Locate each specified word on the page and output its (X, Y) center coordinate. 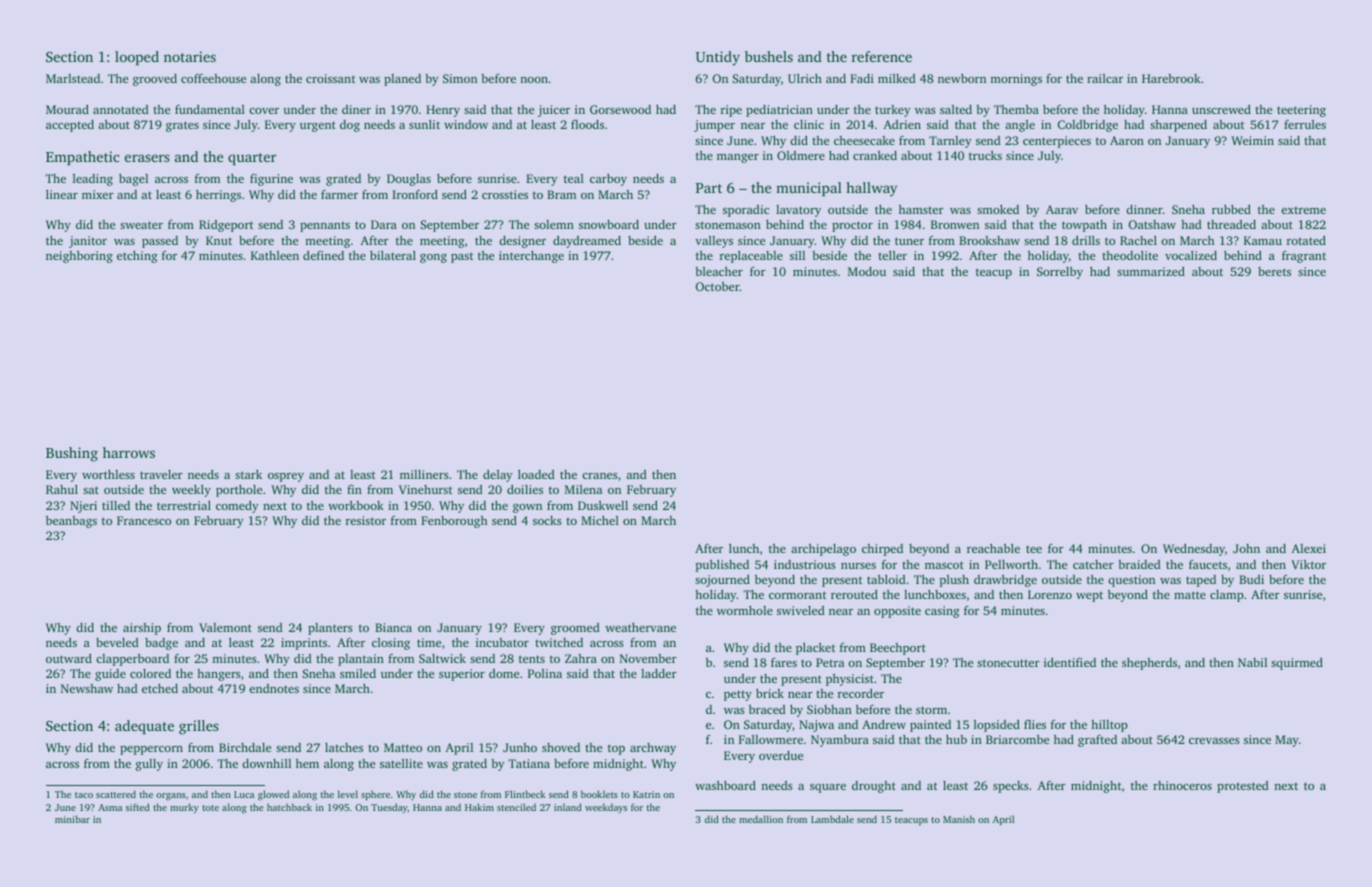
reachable (993, 548)
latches (344, 747)
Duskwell (603, 505)
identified (1070, 662)
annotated (121, 109)
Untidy (718, 58)
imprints (304, 644)
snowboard (609, 224)
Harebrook (1171, 78)
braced (767, 709)
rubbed (1231, 209)
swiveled (801, 610)
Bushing (72, 454)
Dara (384, 224)
